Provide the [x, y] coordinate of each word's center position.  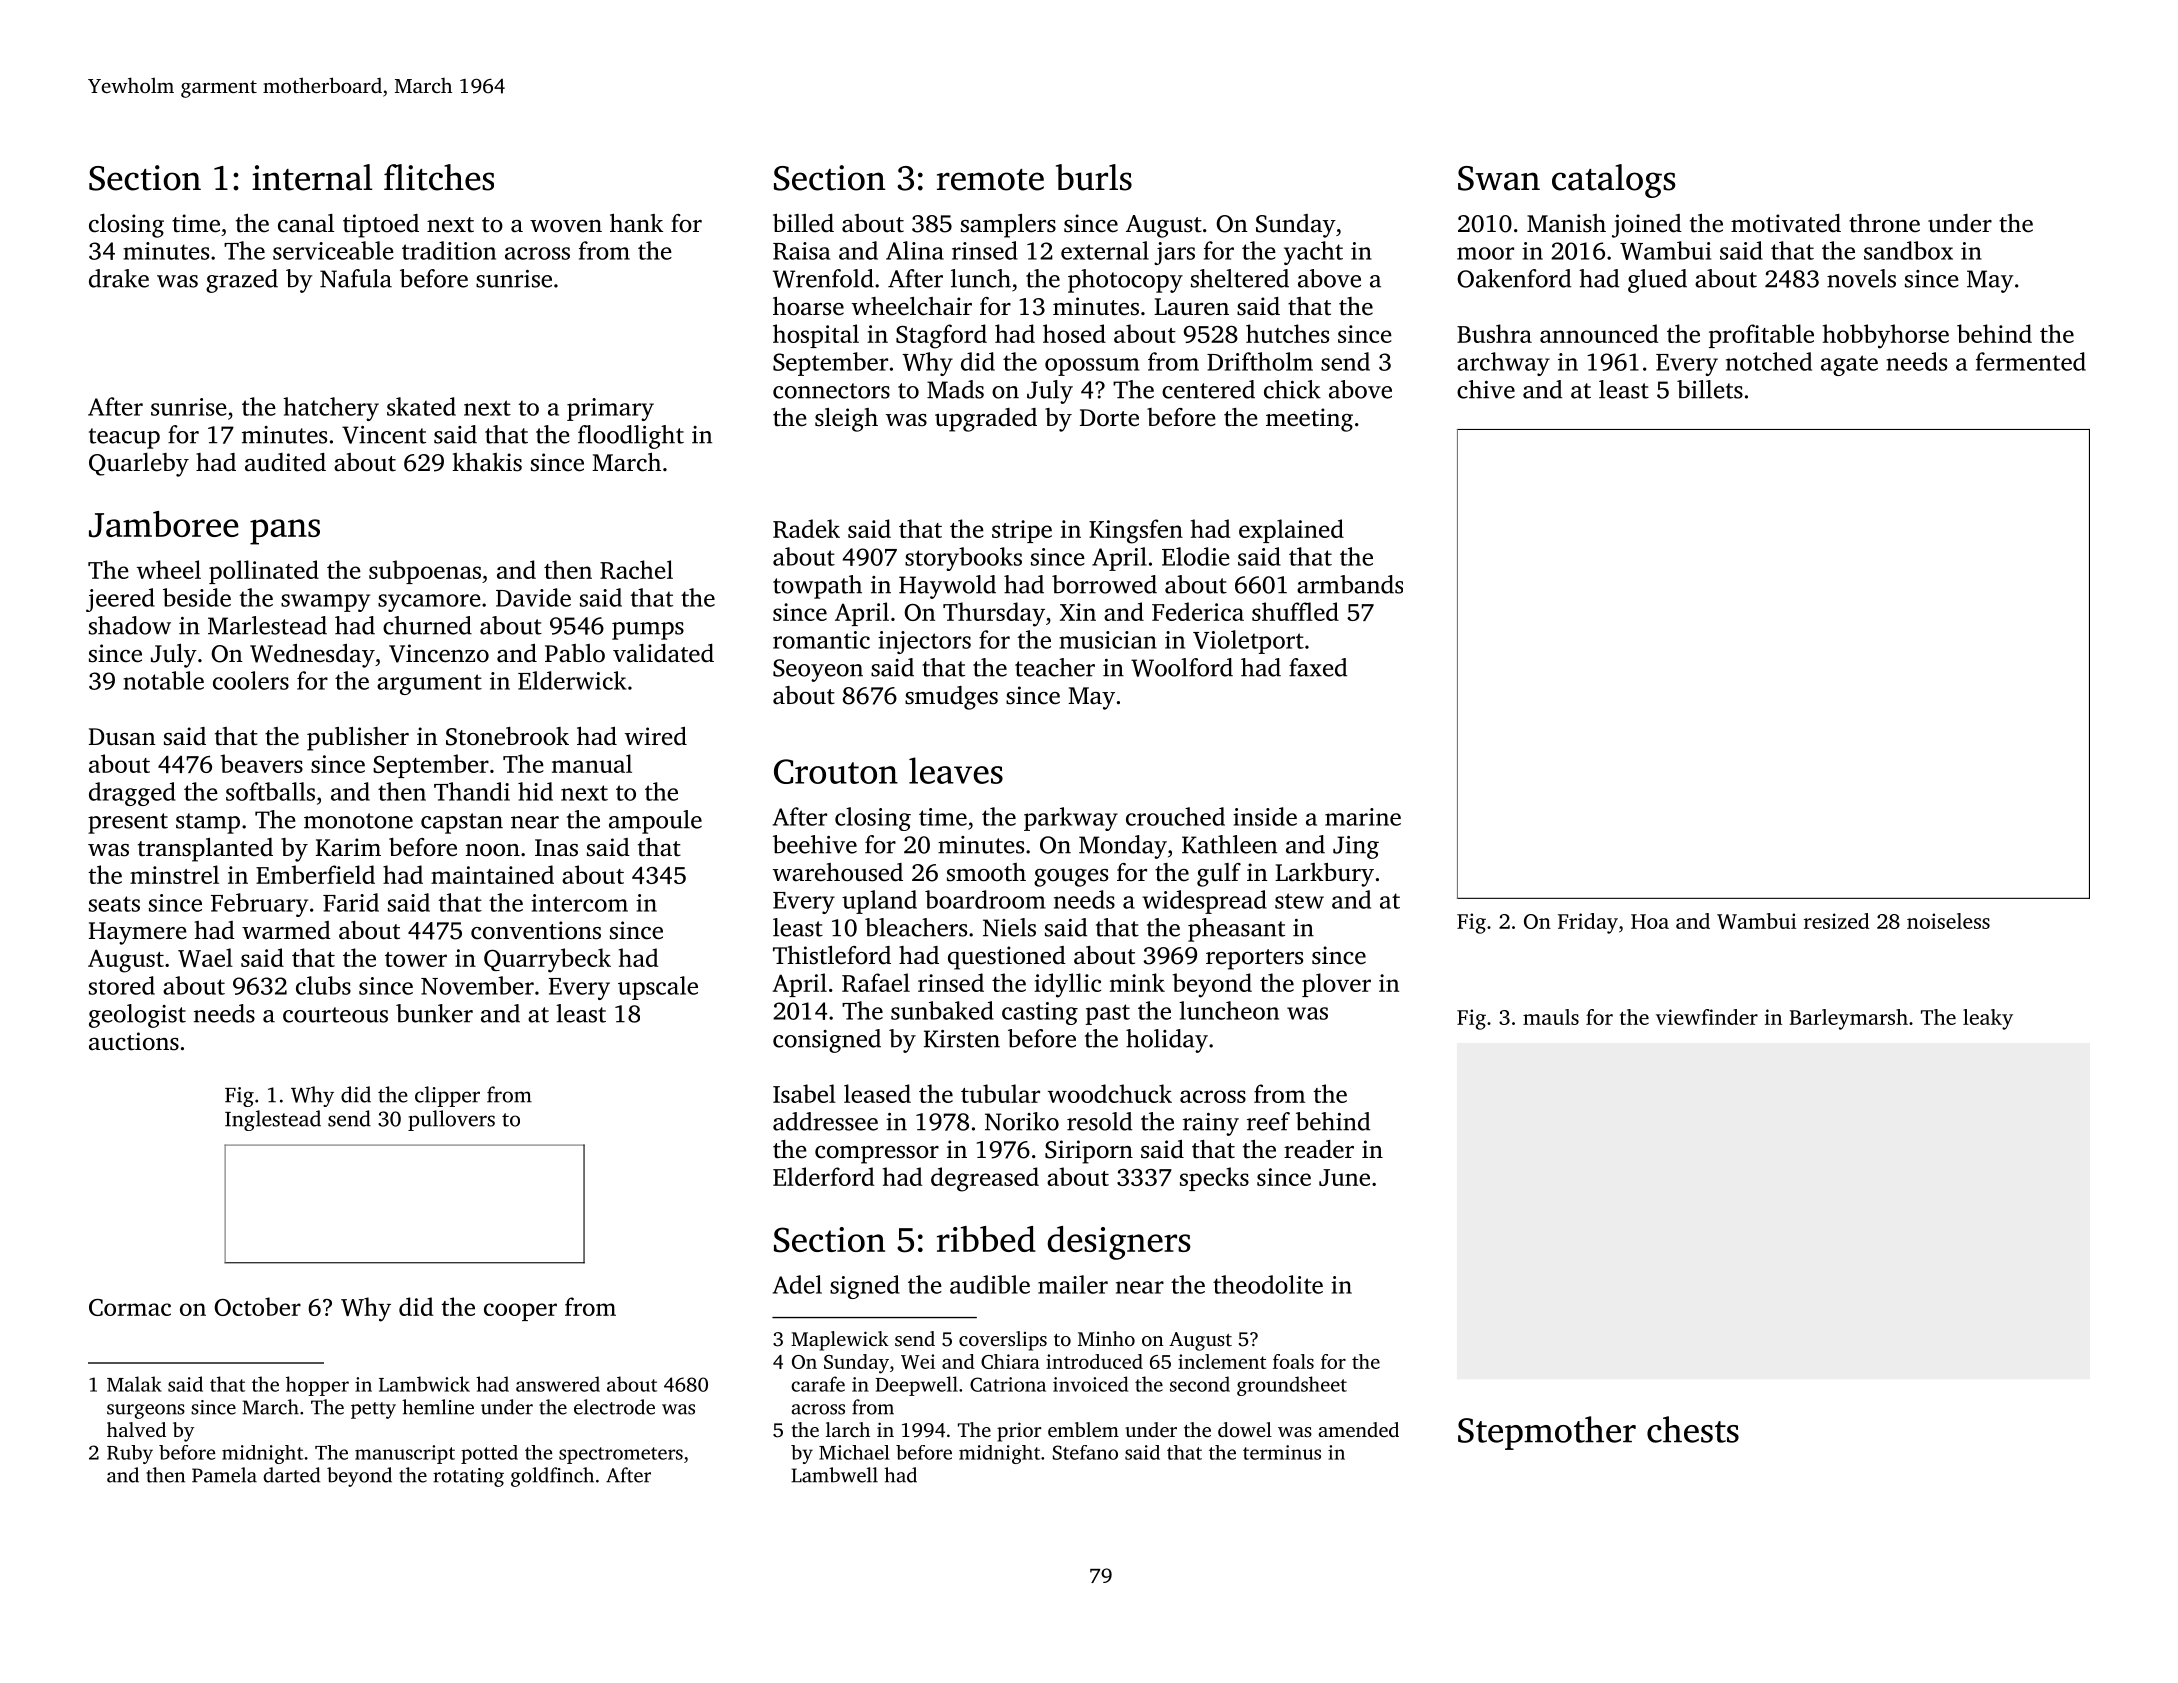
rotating [468, 1477]
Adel [797, 1284]
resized [1836, 921]
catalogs [1613, 181]
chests [1693, 1429]
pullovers [451, 1120]
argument [429, 684]
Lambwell [834, 1475]
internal [312, 177]
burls [1094, 177]
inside [1265, 816]
